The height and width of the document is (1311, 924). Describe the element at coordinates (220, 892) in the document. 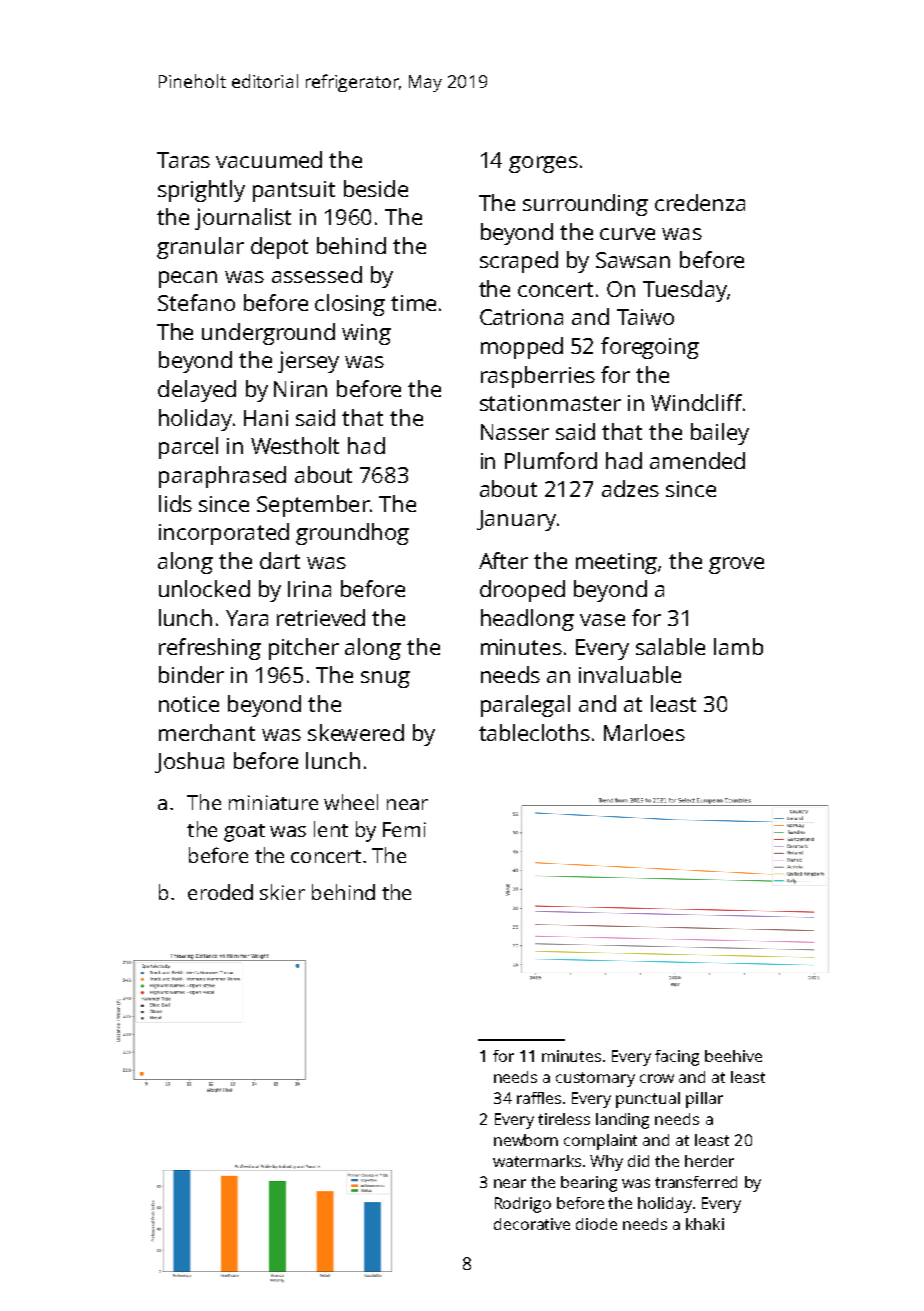

I see `eroded` at that location.
